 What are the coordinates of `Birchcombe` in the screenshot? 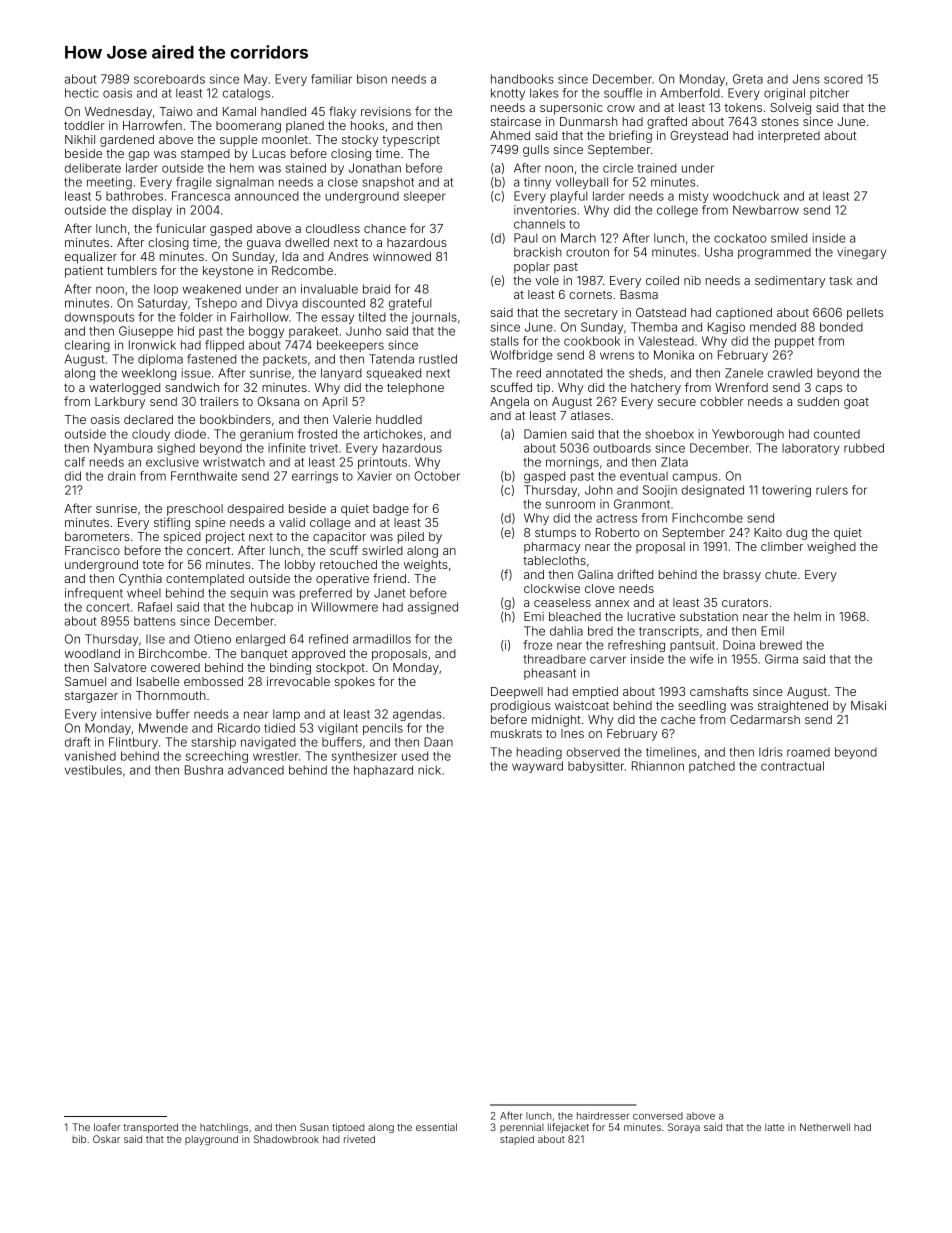 It's located at (173, 653).
